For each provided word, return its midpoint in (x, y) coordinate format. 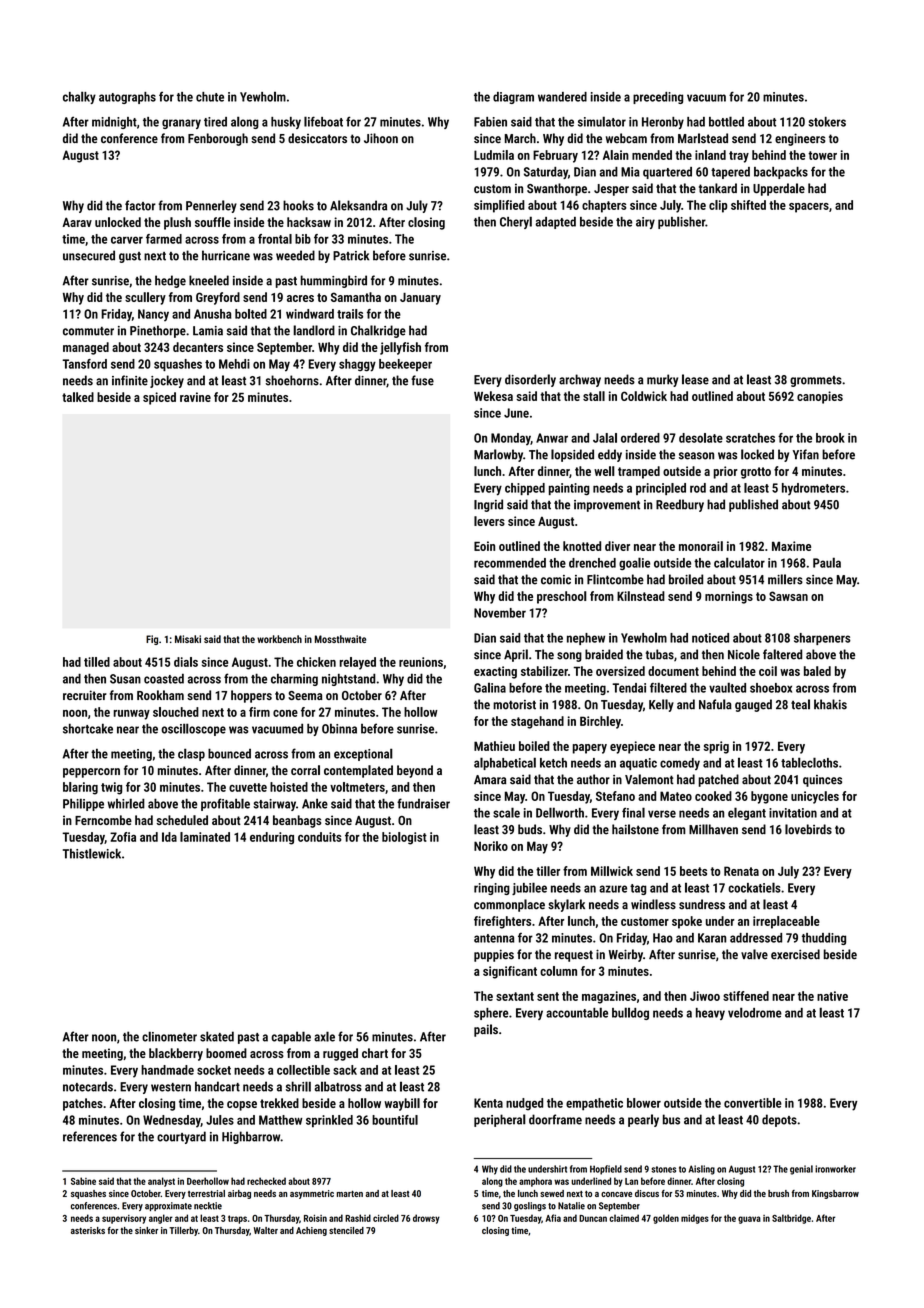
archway (580, 380)
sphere (491, 1014)
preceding (658, 98)
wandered (562, 97)
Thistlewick (92, 853)
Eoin (484, 546)
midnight (114, 123)
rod (698, 488)
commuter (88, 331)
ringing (492, 889)
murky (662, 380)
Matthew (280, 1120)
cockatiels (754, 887)
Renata (741, 871)
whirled (126, 803)
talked (78, 397)
